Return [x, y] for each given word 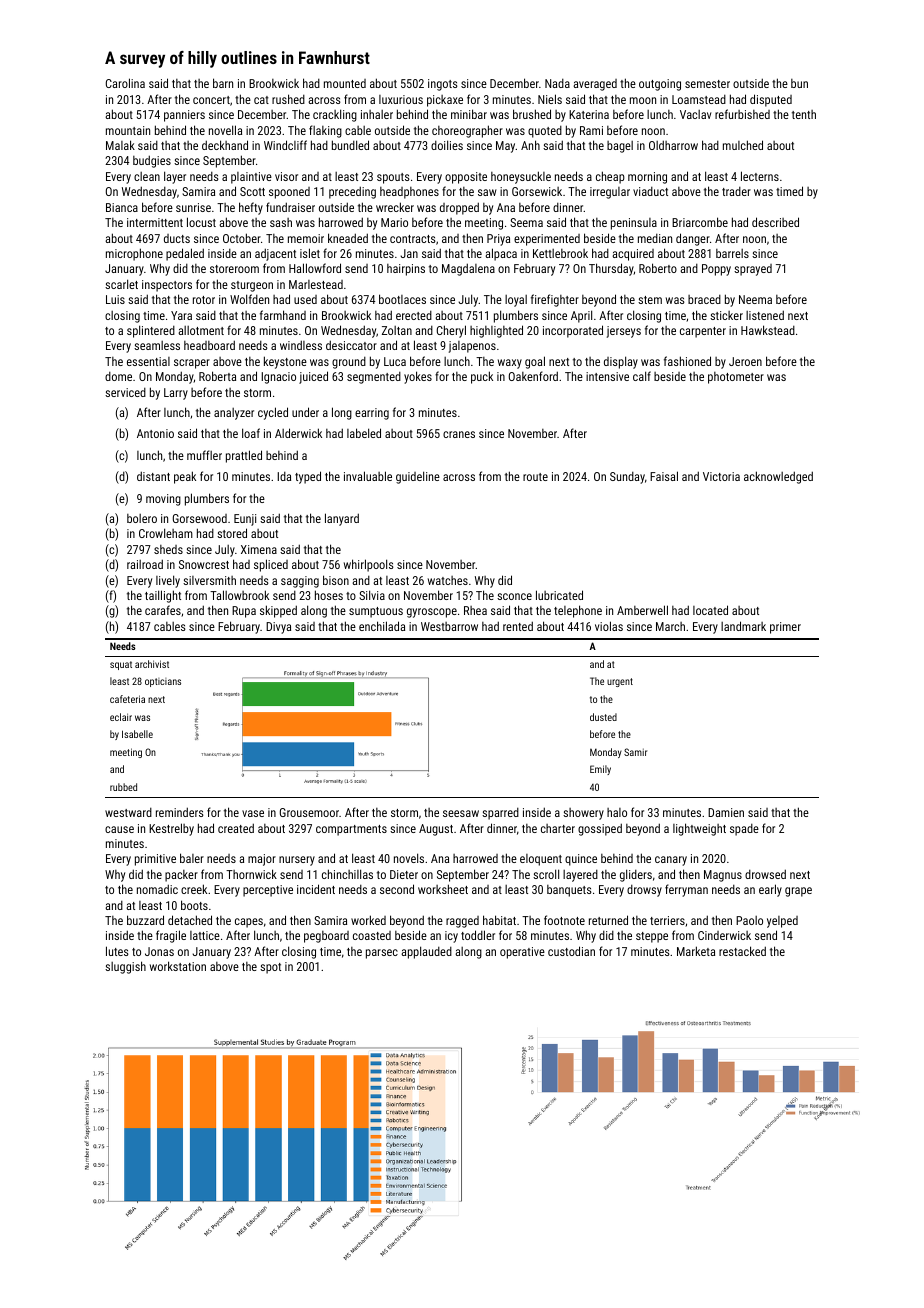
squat [121, 665]
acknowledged [778, 477]
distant [153, 476]
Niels [550, 99]
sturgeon [252, 286]
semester [707, 84]
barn [223, 83]
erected [414, 315]
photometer [736, 378]
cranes [459, 434]
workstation [178, 966]
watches [448, 580]
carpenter [703, 332]
